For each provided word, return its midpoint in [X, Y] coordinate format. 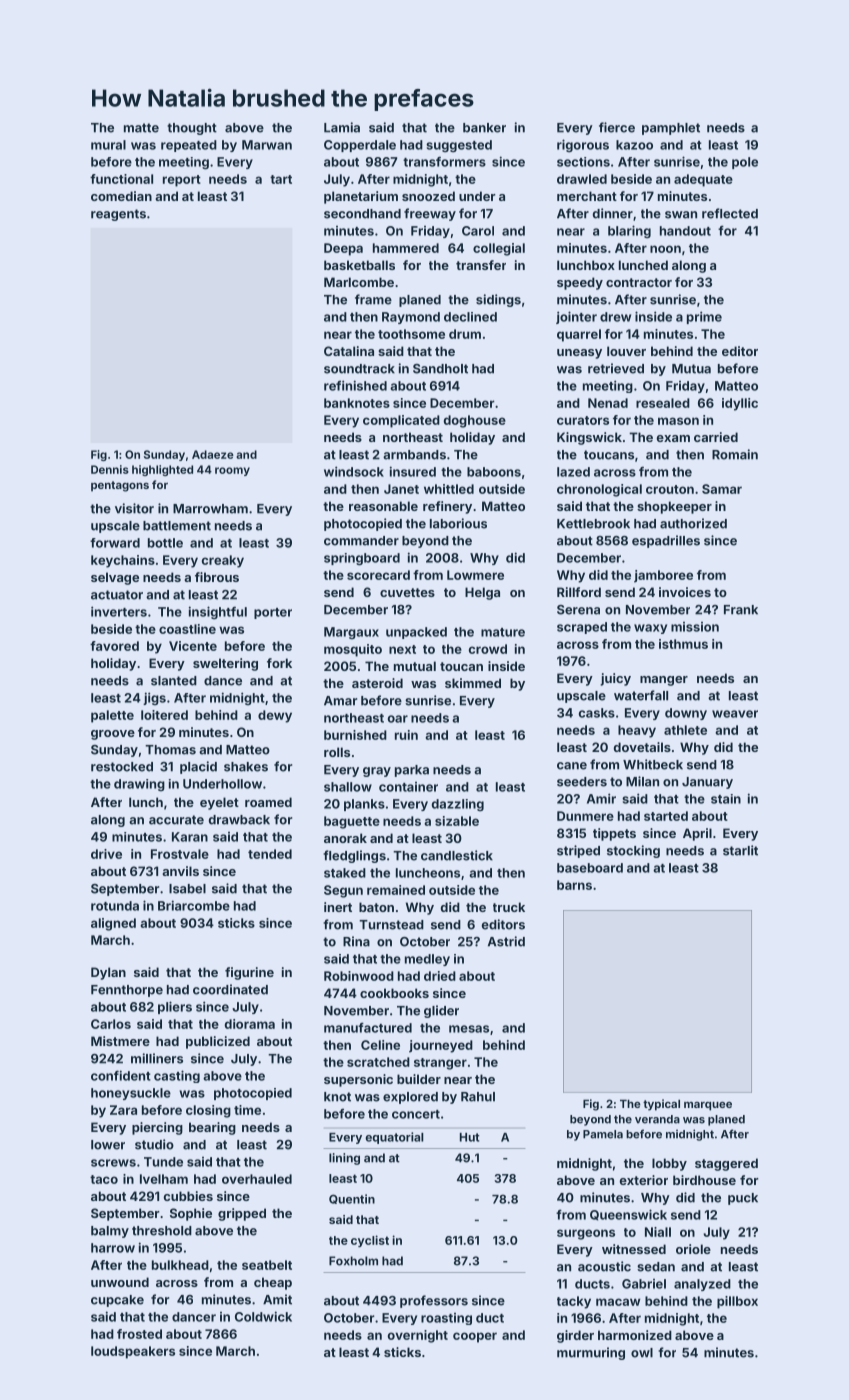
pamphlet [671, 129]
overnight [418, 1336]
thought [192, 129]
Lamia [342, 127]
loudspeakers [133, 1352]
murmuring [591, 1353]
